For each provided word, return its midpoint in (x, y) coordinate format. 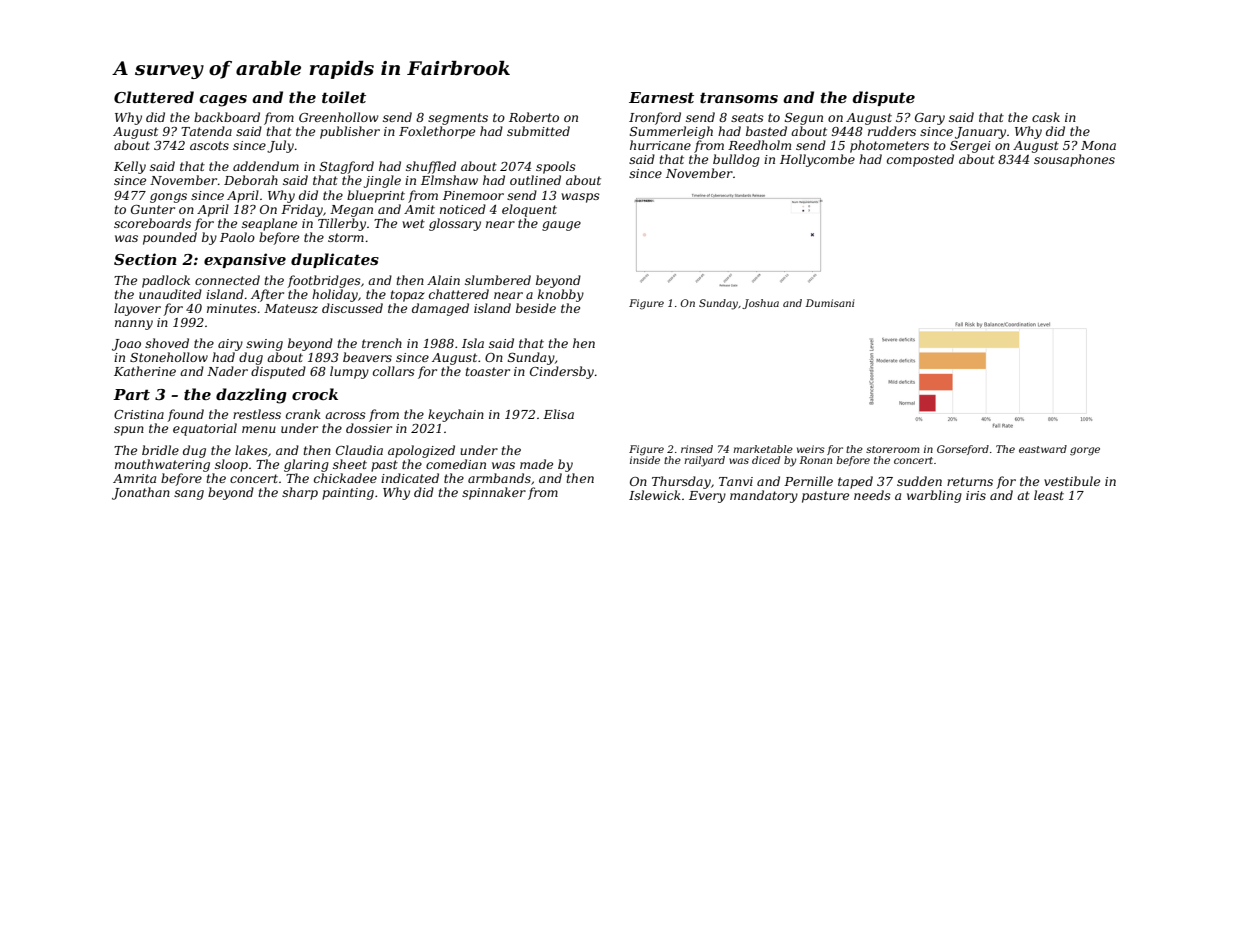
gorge (1085, 451)
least (1049, 495)
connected (227, 280)
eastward (1043, 449)
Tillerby (342, 224)
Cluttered (154, 97)
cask (1046, 117)
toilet (344, 97)
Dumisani (830, 303)
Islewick (655, 495)
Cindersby (562, 372)
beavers (367, 357)
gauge (561, 226)
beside (536, 308)
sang (189, 495)
